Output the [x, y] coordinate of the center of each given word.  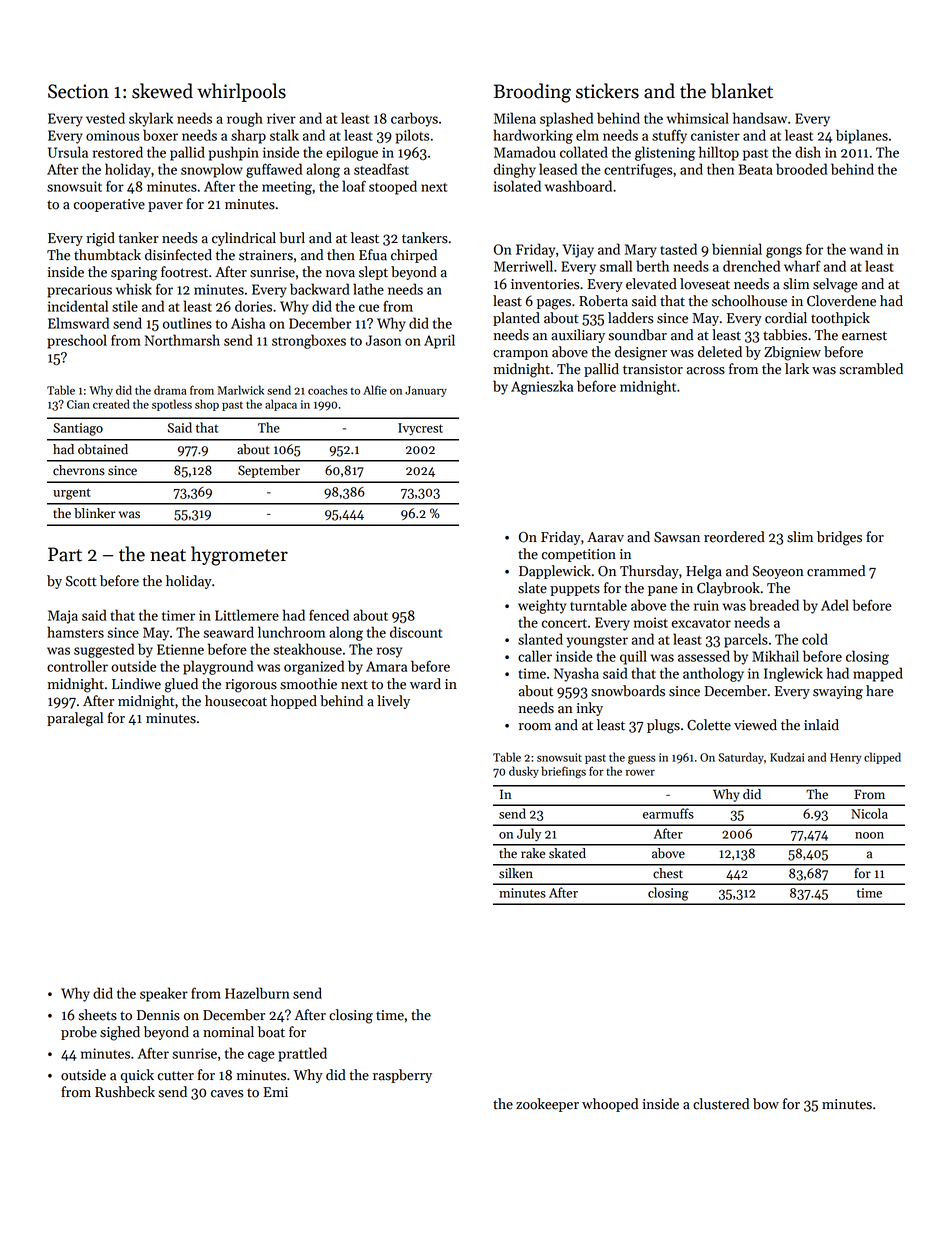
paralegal [75, 719]
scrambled [871, 369]
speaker [164, 994]
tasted [678, 249]
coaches [327, 390]
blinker [95, 513]
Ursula [68, 152]
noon [869, 835]
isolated [517, 186]
